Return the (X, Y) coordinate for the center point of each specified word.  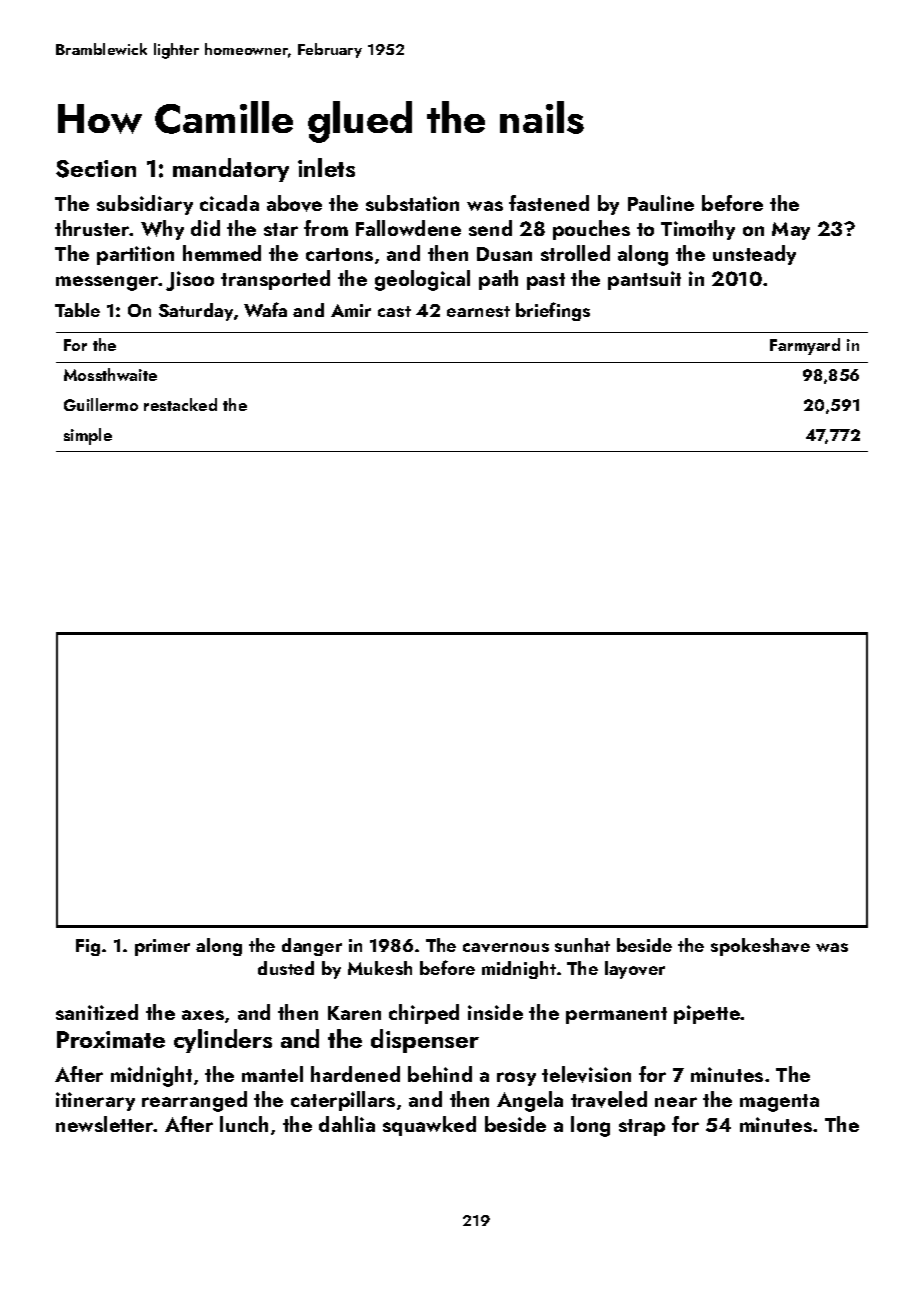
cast (394, 311)
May (791, 231)
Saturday (196, 312)
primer (162, 947)
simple (88, 436)
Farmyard (805, 346)
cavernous (506, 947)
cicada (229, 203)
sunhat (582, 945)
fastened (549, 203)
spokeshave (760, 947)
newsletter (105, 1124)
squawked (429, 1126)
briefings (553, 311)
